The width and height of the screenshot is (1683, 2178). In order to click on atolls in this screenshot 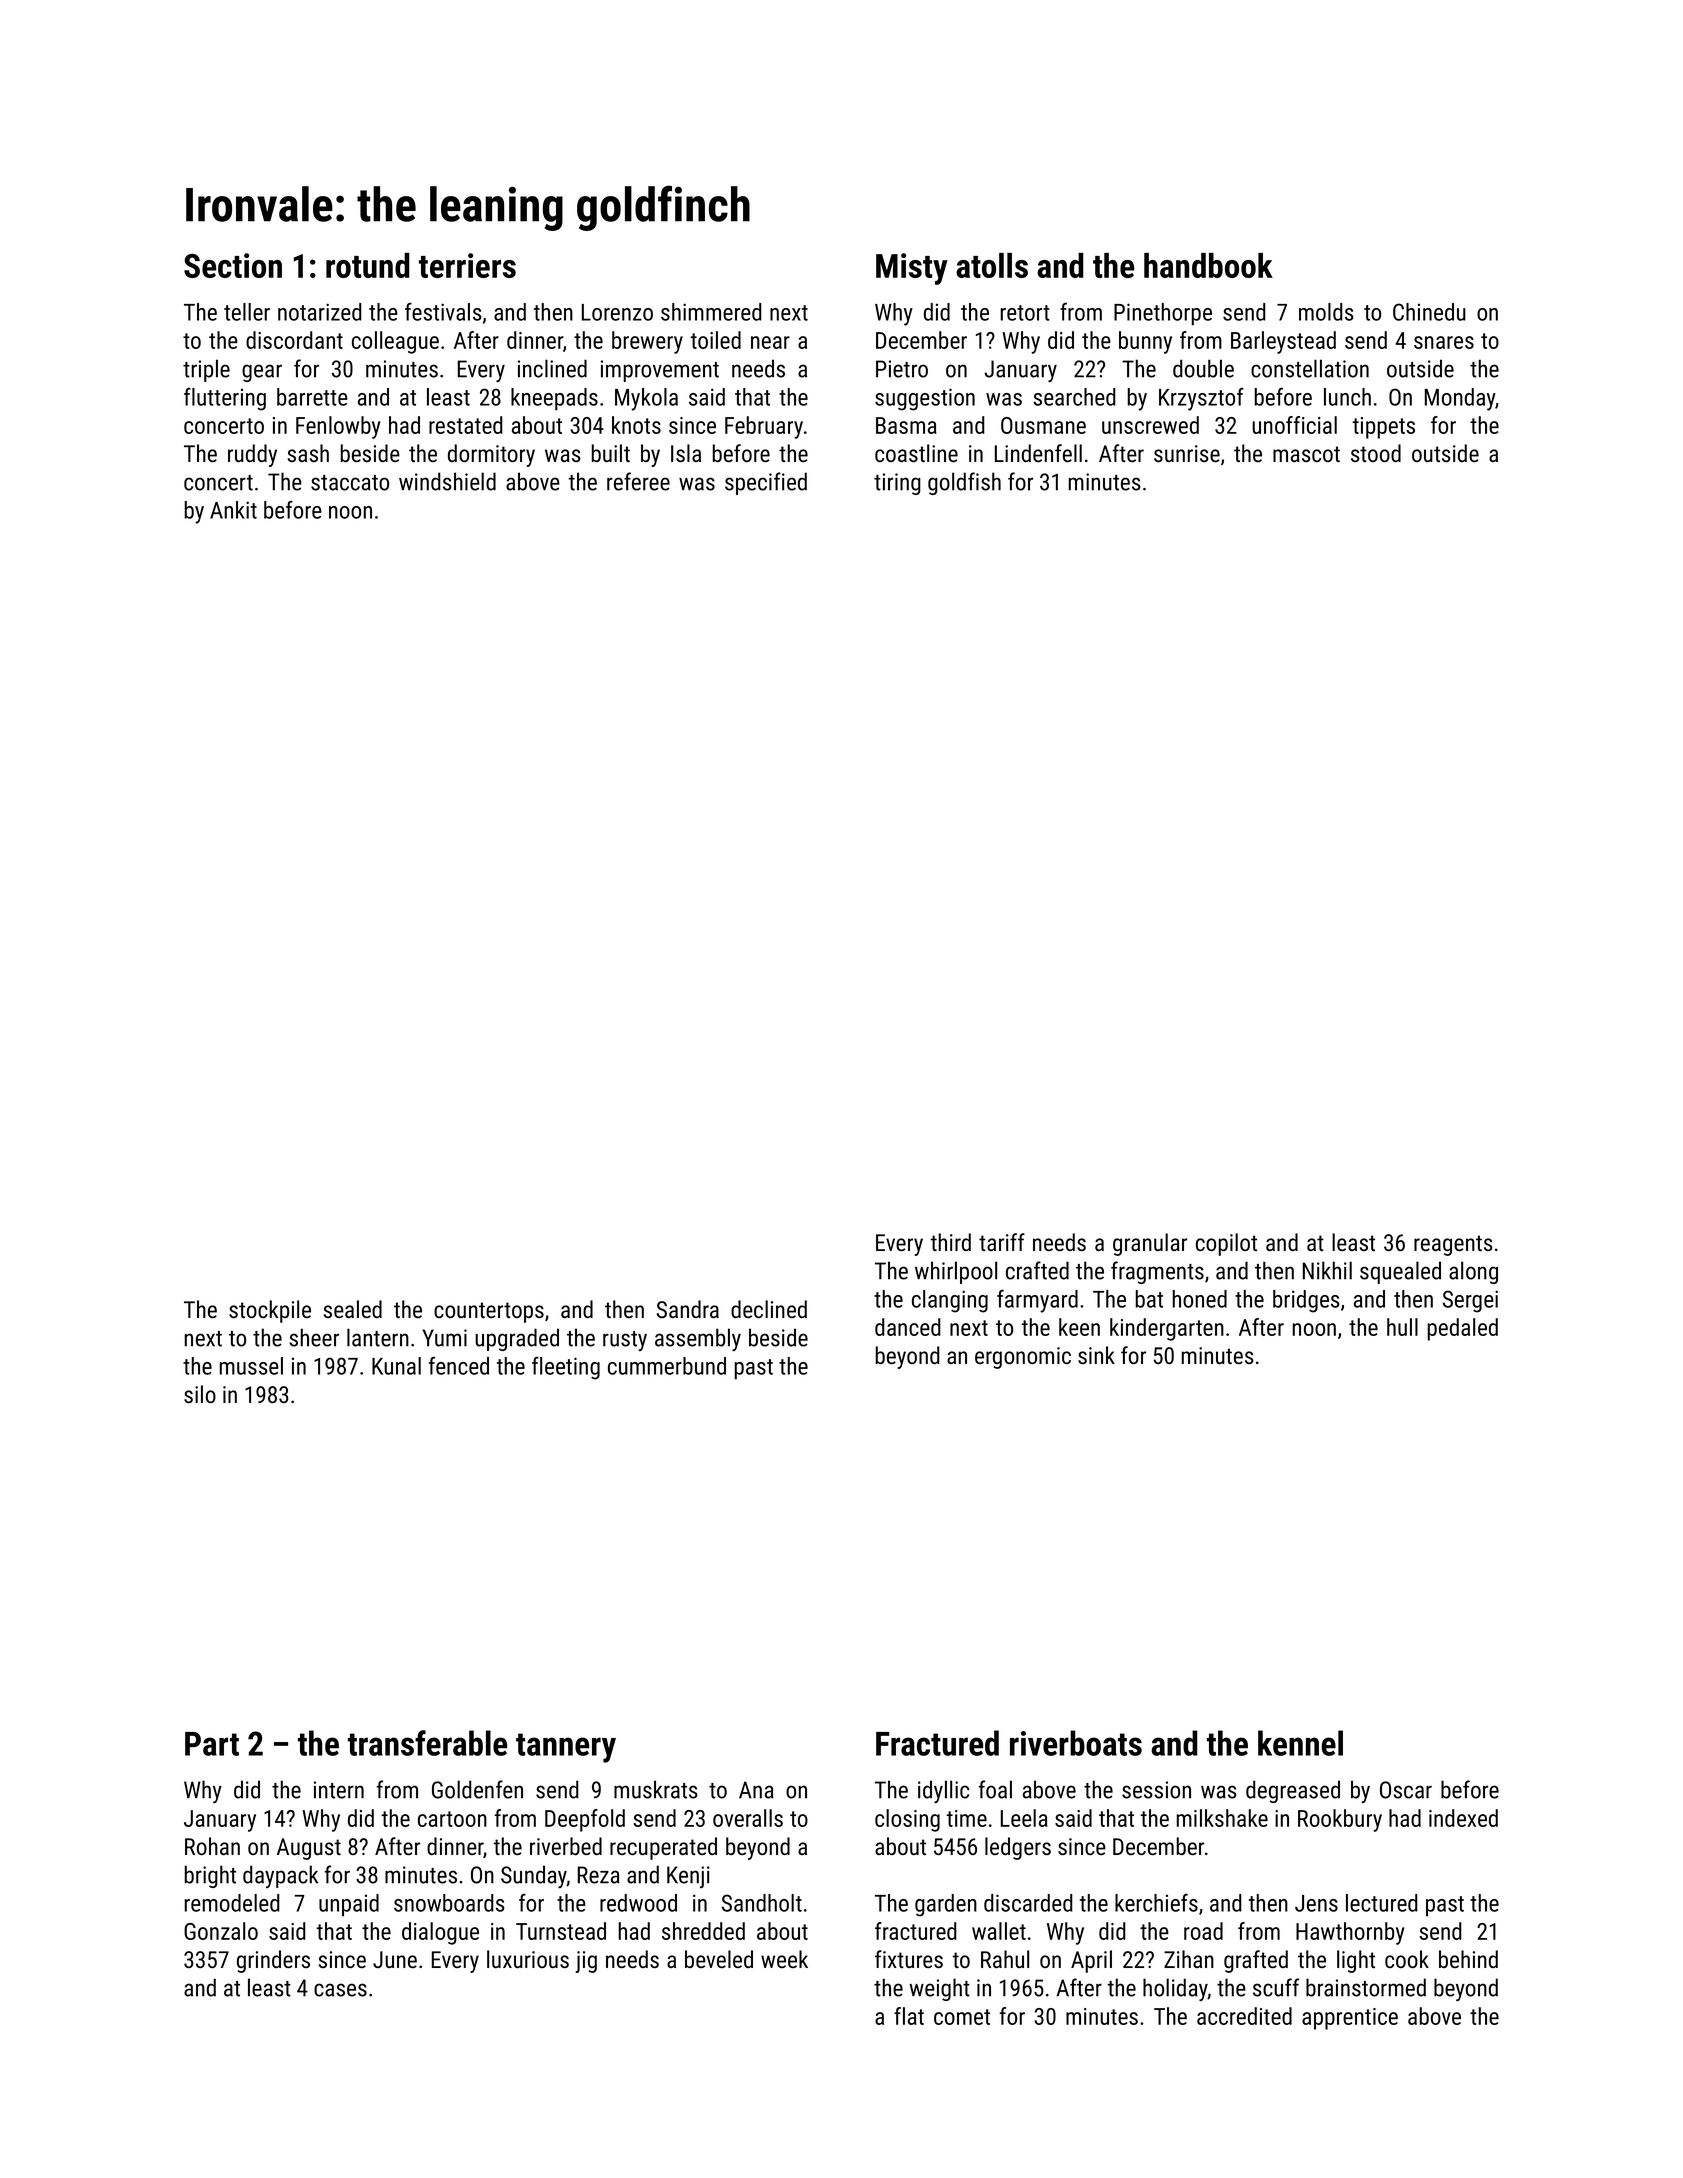, I will do `click(992, 265)`.
